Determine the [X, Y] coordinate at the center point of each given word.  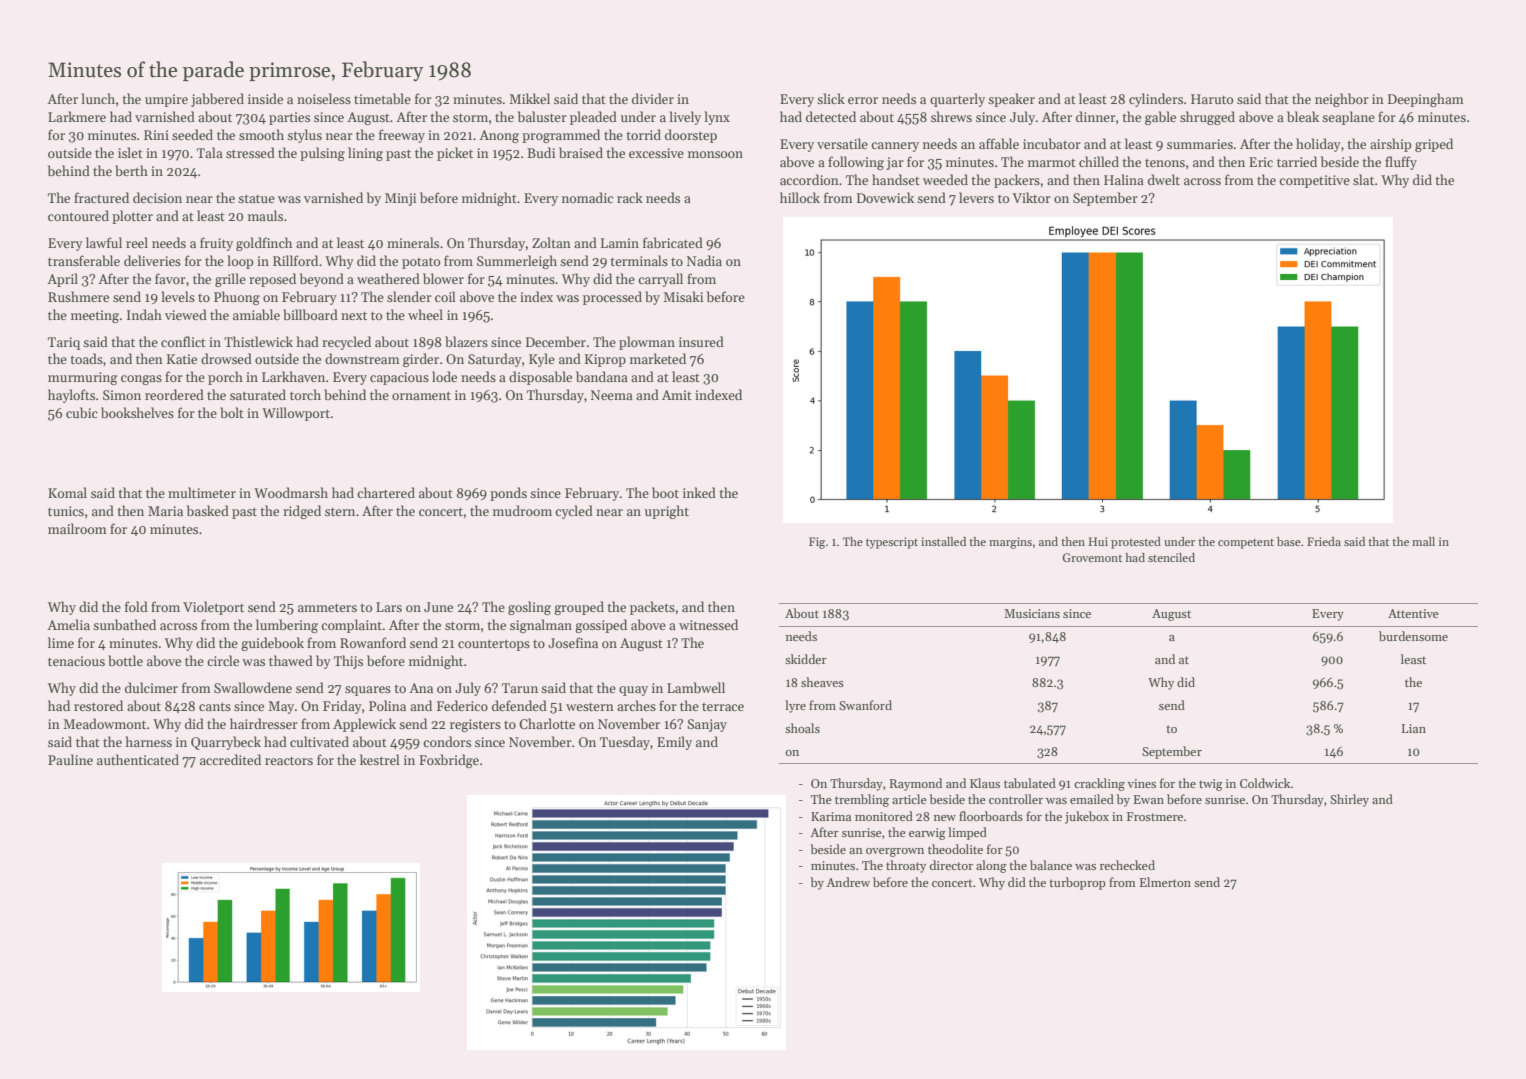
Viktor [1031, 197]
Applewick [364, 725]
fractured [101, 197]
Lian [1413, 728]
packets [652, 608]
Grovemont [1092, 557]
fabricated [673, 242]
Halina [1124, 179]
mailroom [77, 528]
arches [636, 705]
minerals [413, 242]
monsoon [715, 154]
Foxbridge [449, 761]
